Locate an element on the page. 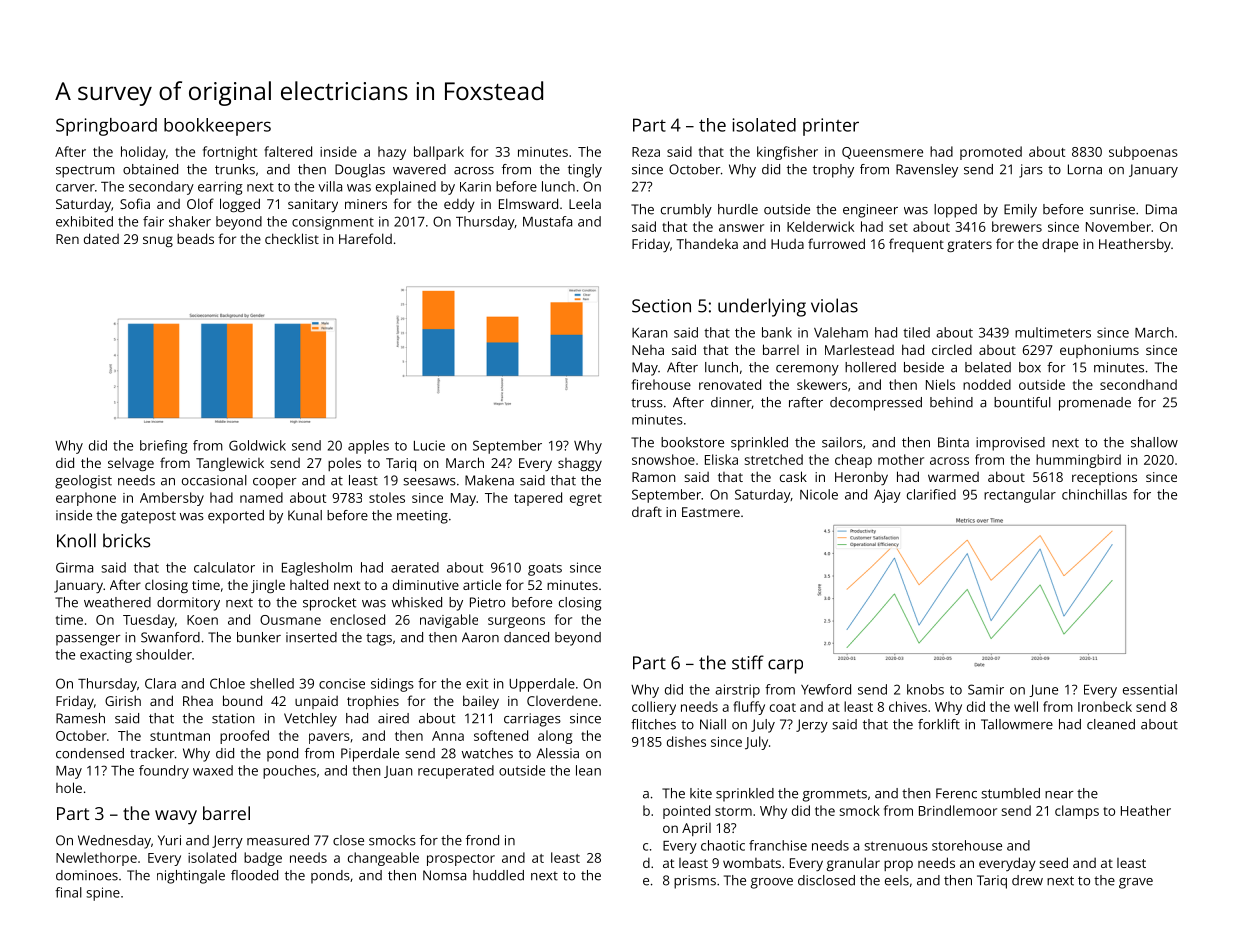 This image has width=1233, height=952. chinchillas is located at coordinates (1094, 494).
